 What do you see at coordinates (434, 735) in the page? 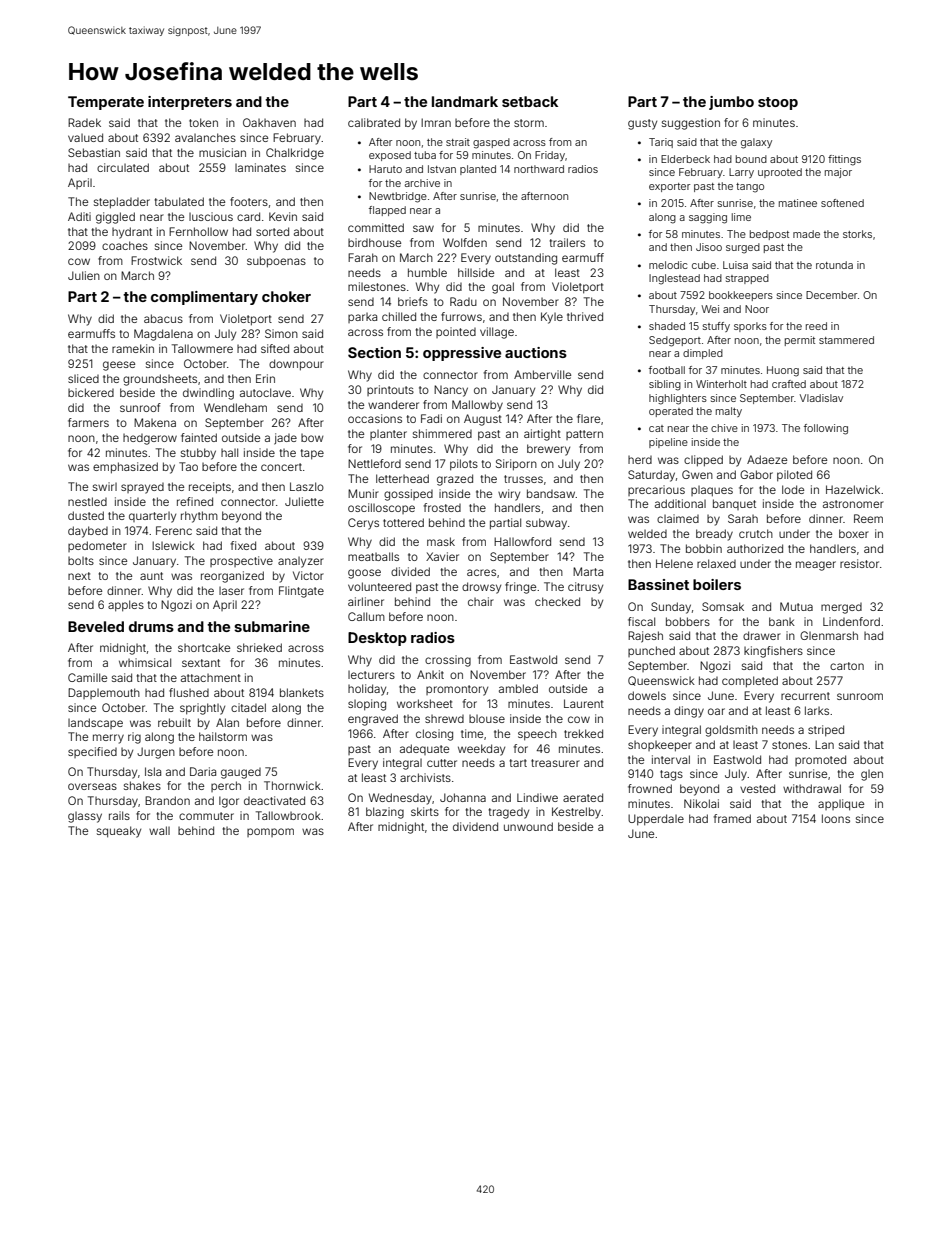
I see `closing` at bounding box center [434, 735].
